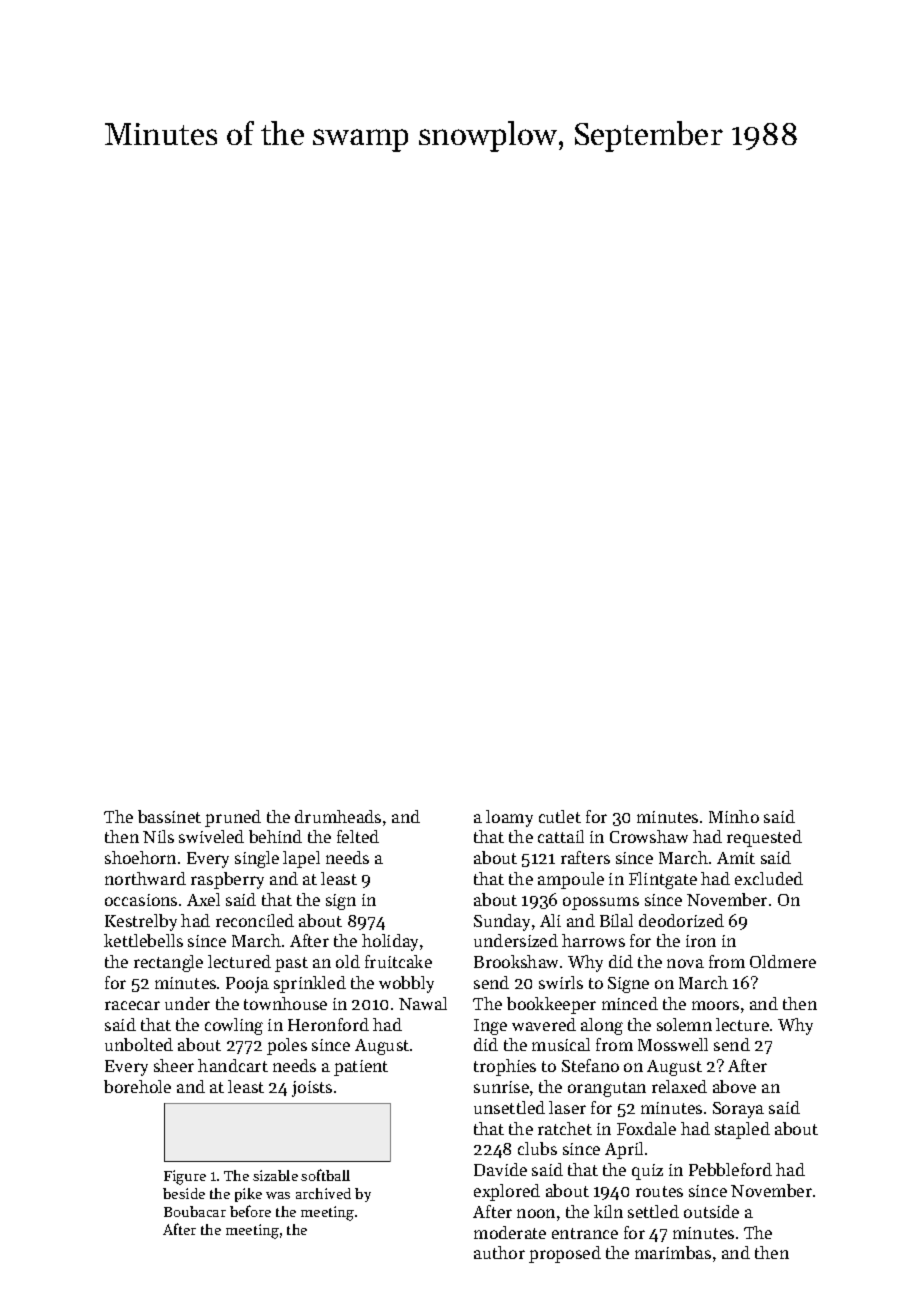 Image resolution: width=924 pixels, height=1308 pixels. Describe the element at coordinates (390, 942) in the page. I see `holiday` at that location.
